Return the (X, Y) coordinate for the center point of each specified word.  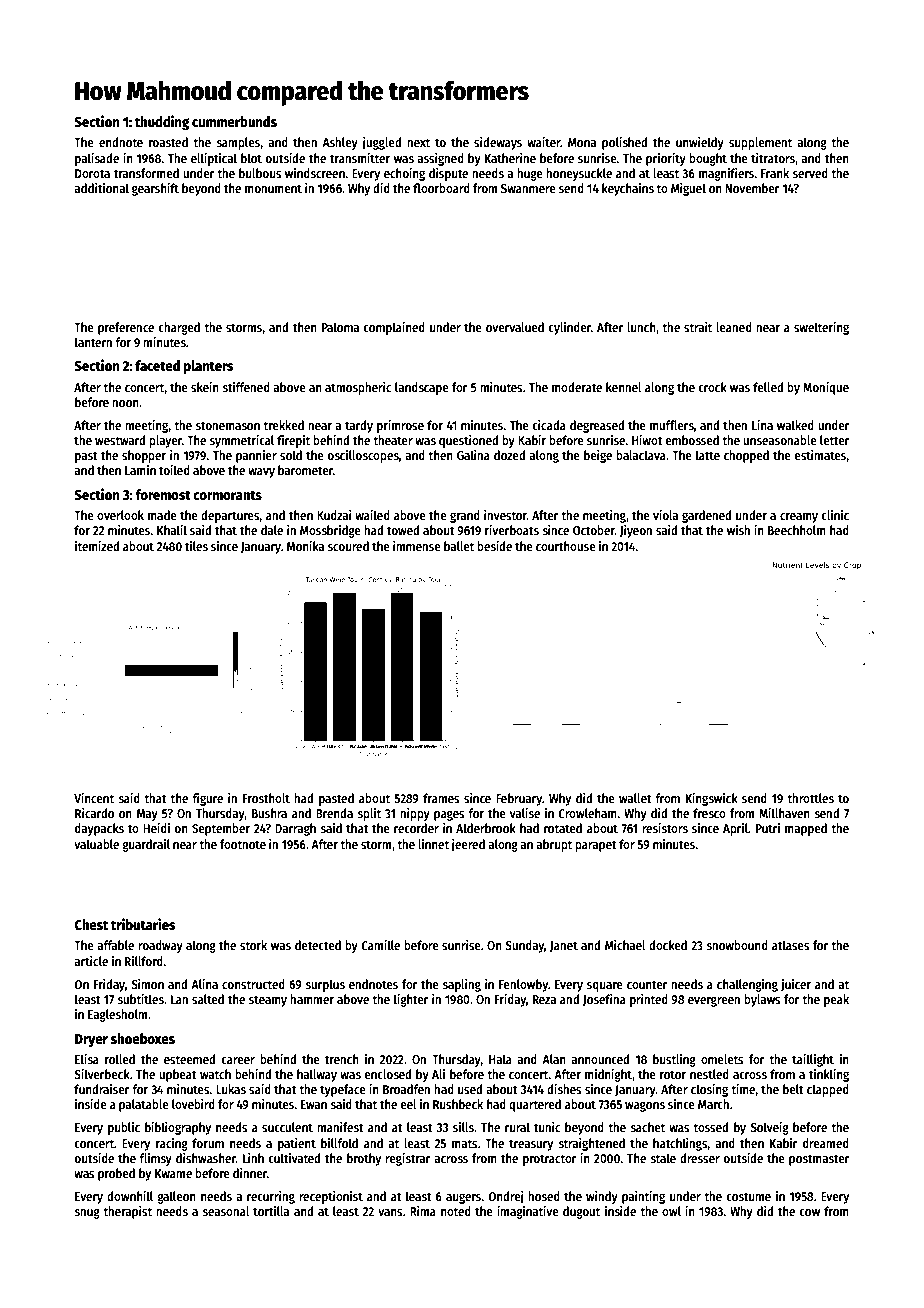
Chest (91, 924)
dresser (700, 1158)
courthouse (566, 546)
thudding (162, 122)
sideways (498, 143)
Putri (768, 828)
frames (441, 798)
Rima (423, 1211)
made (162, 515)
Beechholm (797, 530)
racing (172, 1144)
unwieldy (700, 143)
